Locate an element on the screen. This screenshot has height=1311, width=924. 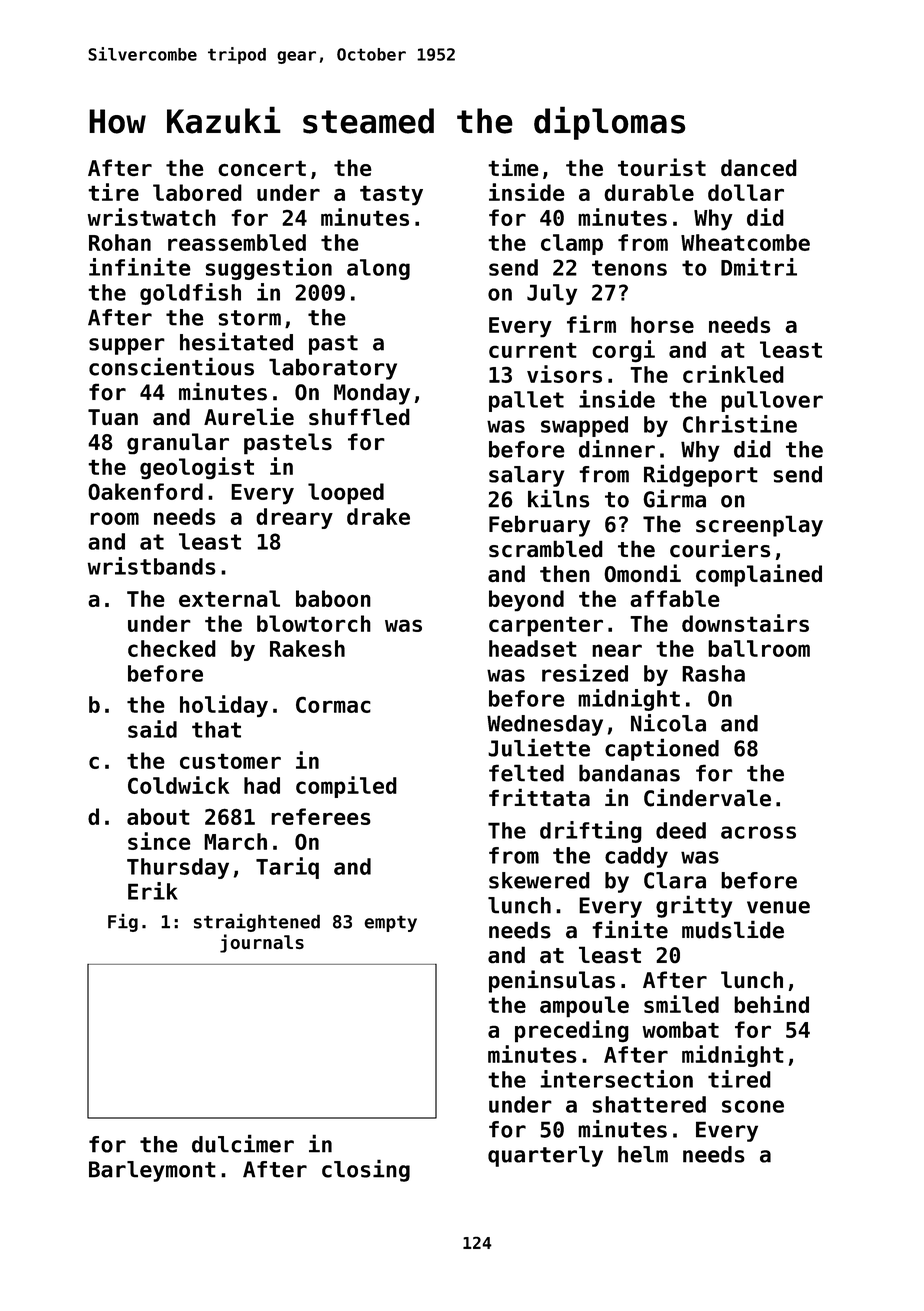
time is located at coordinates (513, 167).
